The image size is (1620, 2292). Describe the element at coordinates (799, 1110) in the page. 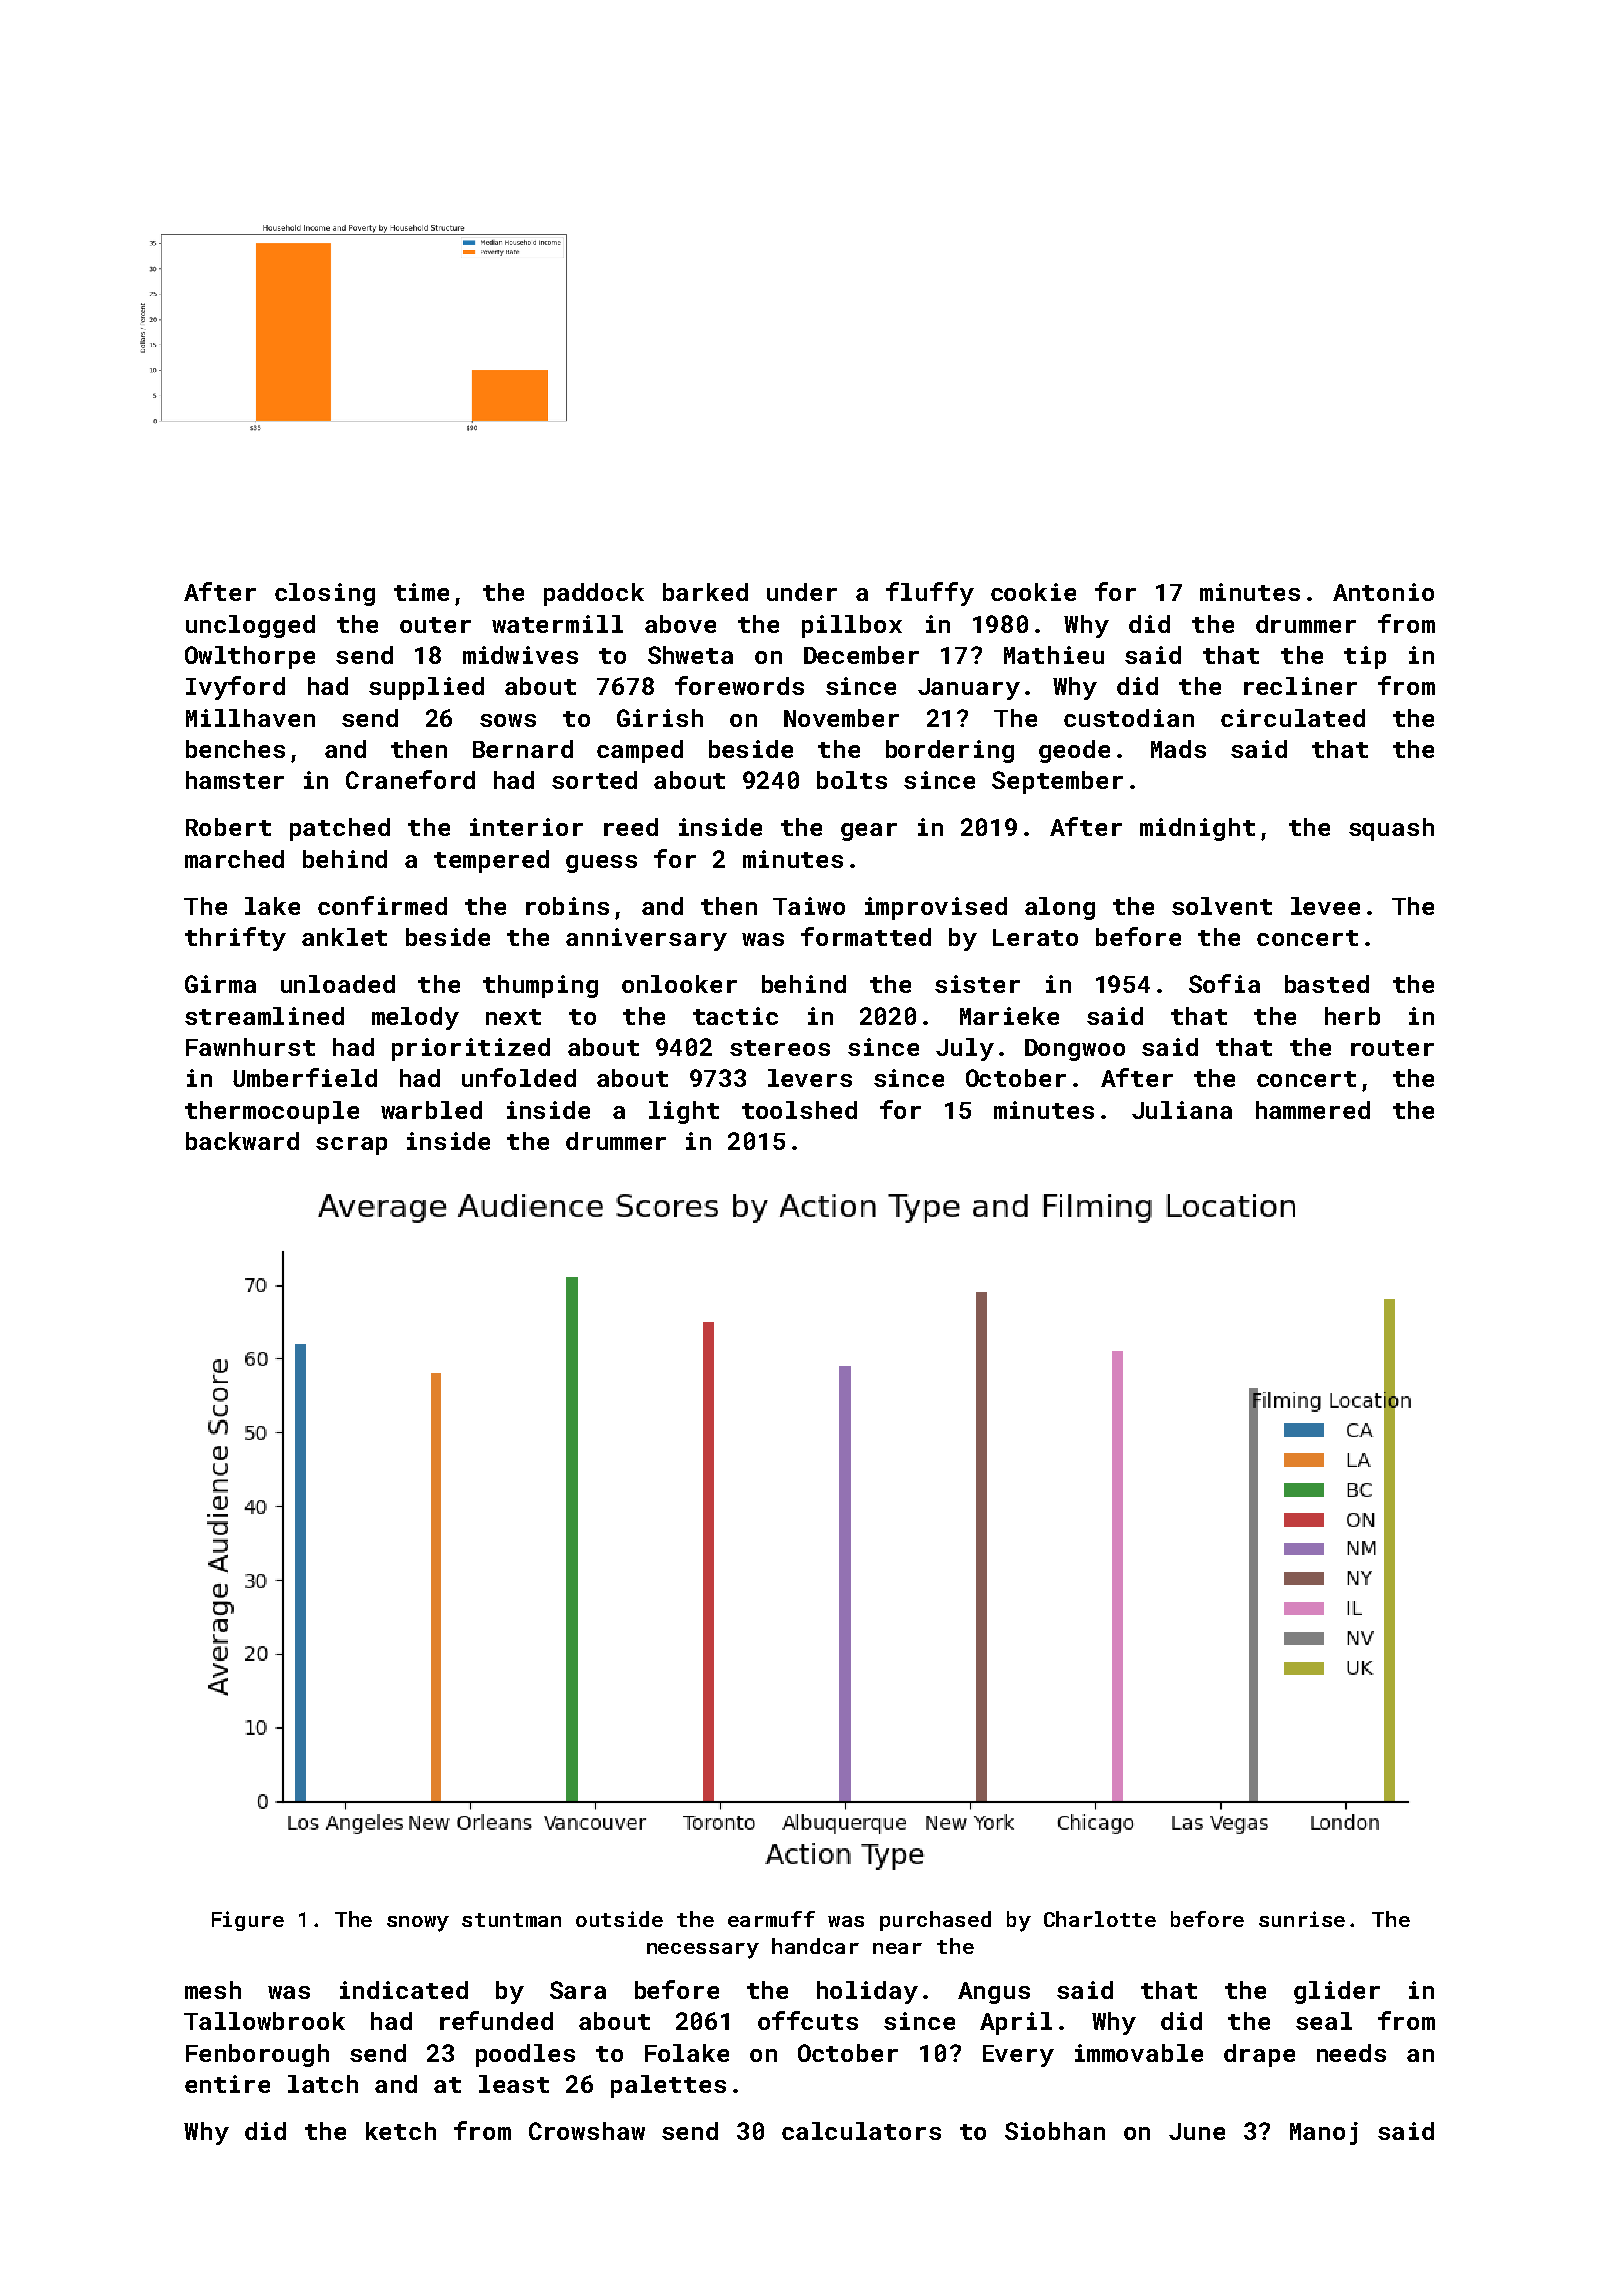

I see `toolshed` at that location.
